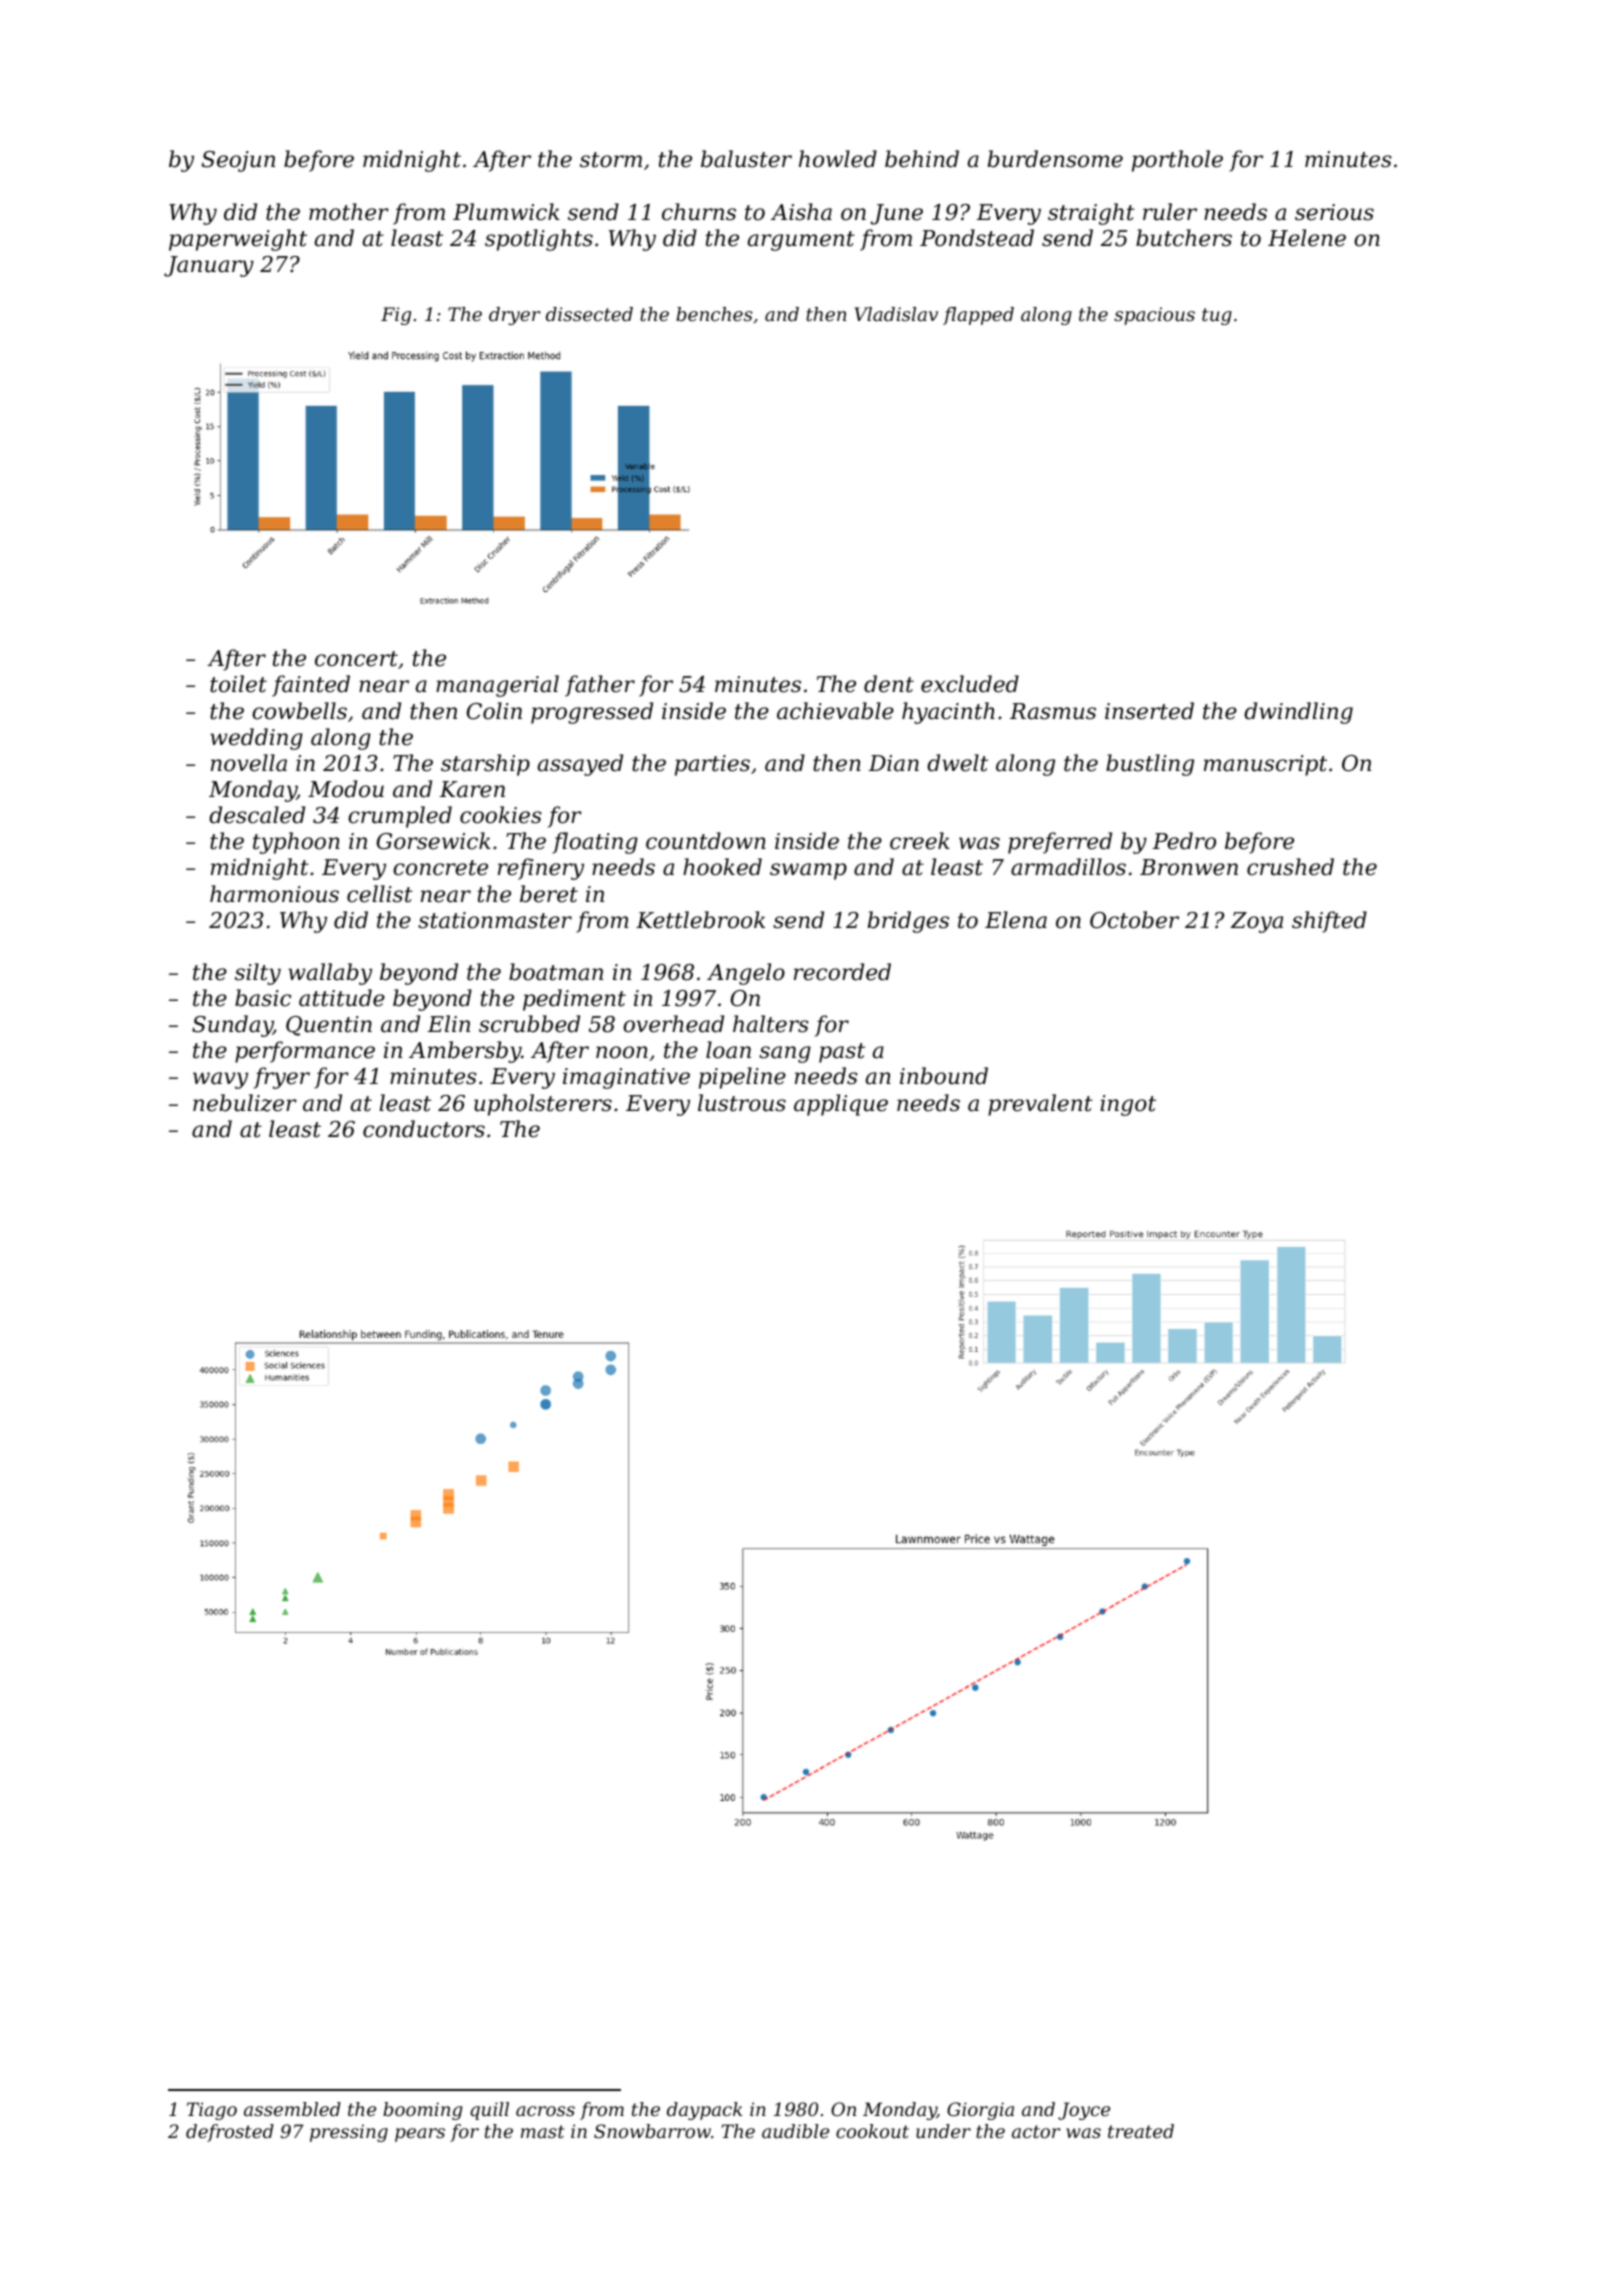 This screenshot has width=1620, height=2292. Describe the element at coordinates (1184, 238) in the screenshot. I see `butchers` at that location.
